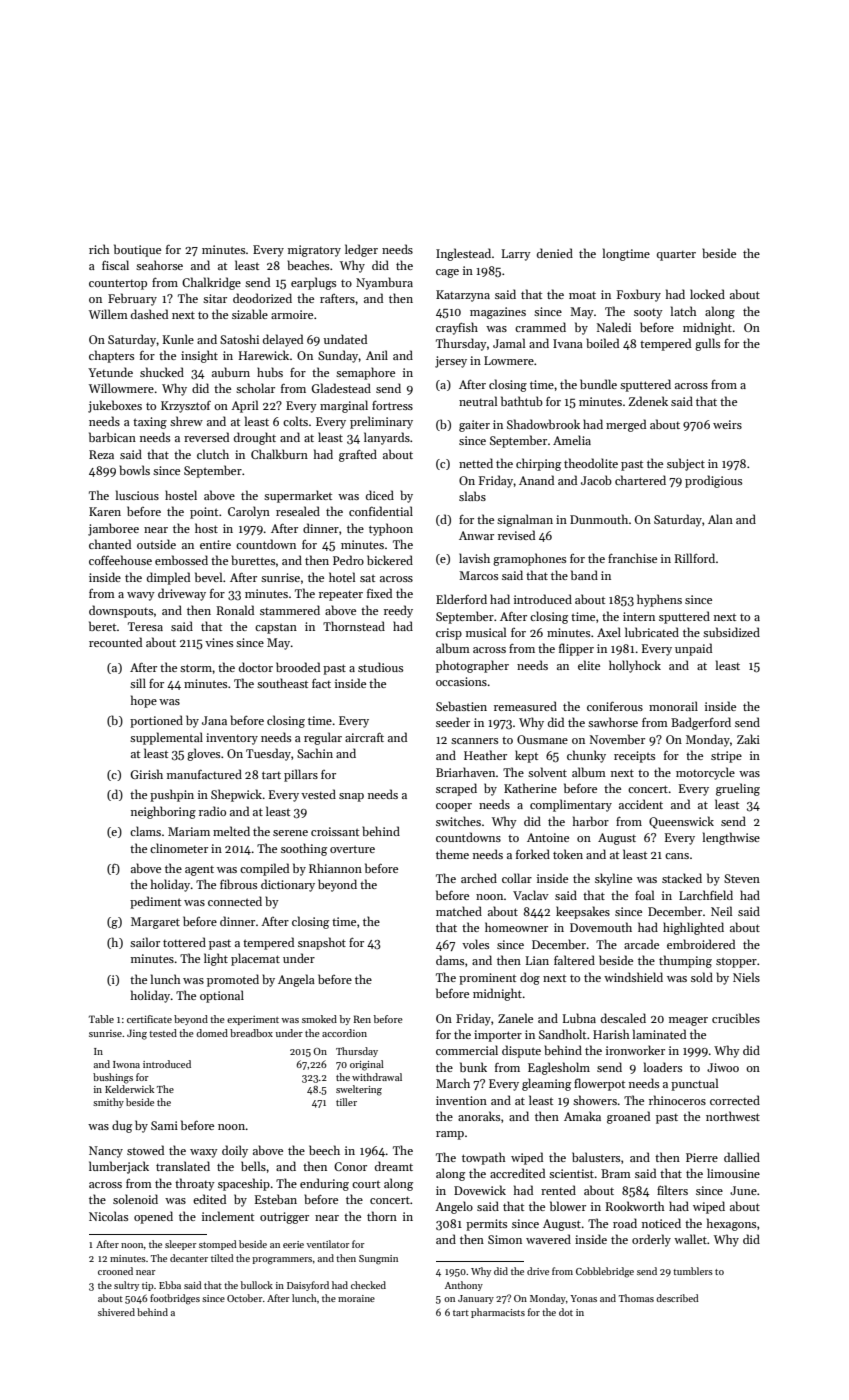 Image resolution: width=849 pixels, height=1400 pixels. Describe the element at coordinates (713, 481) in the image. I see `prodigious` at that location.
